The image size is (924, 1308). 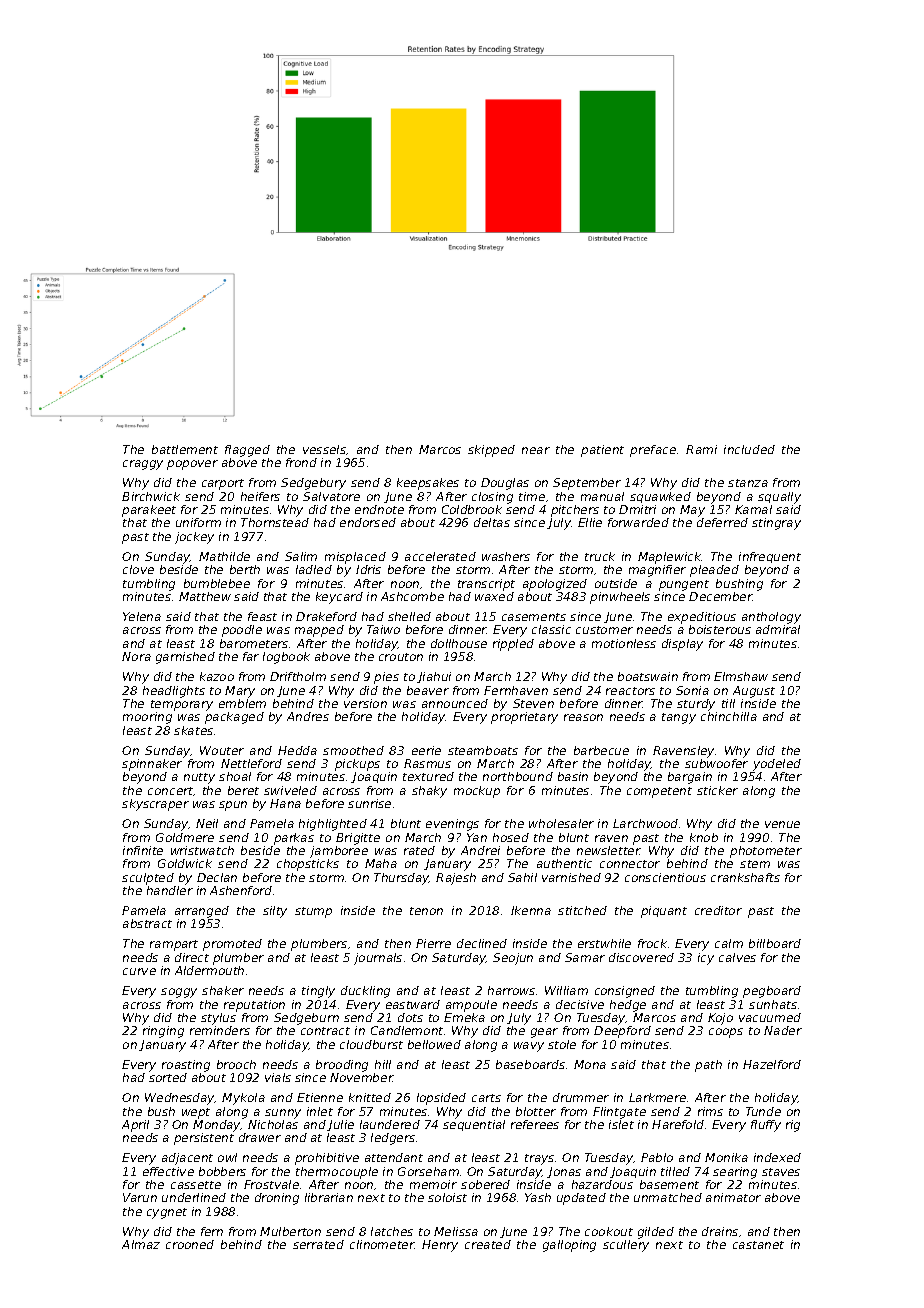 What do you see at coordinates (679, 718) in the image?
I see `tangy` at bounding box center [679, 718].
